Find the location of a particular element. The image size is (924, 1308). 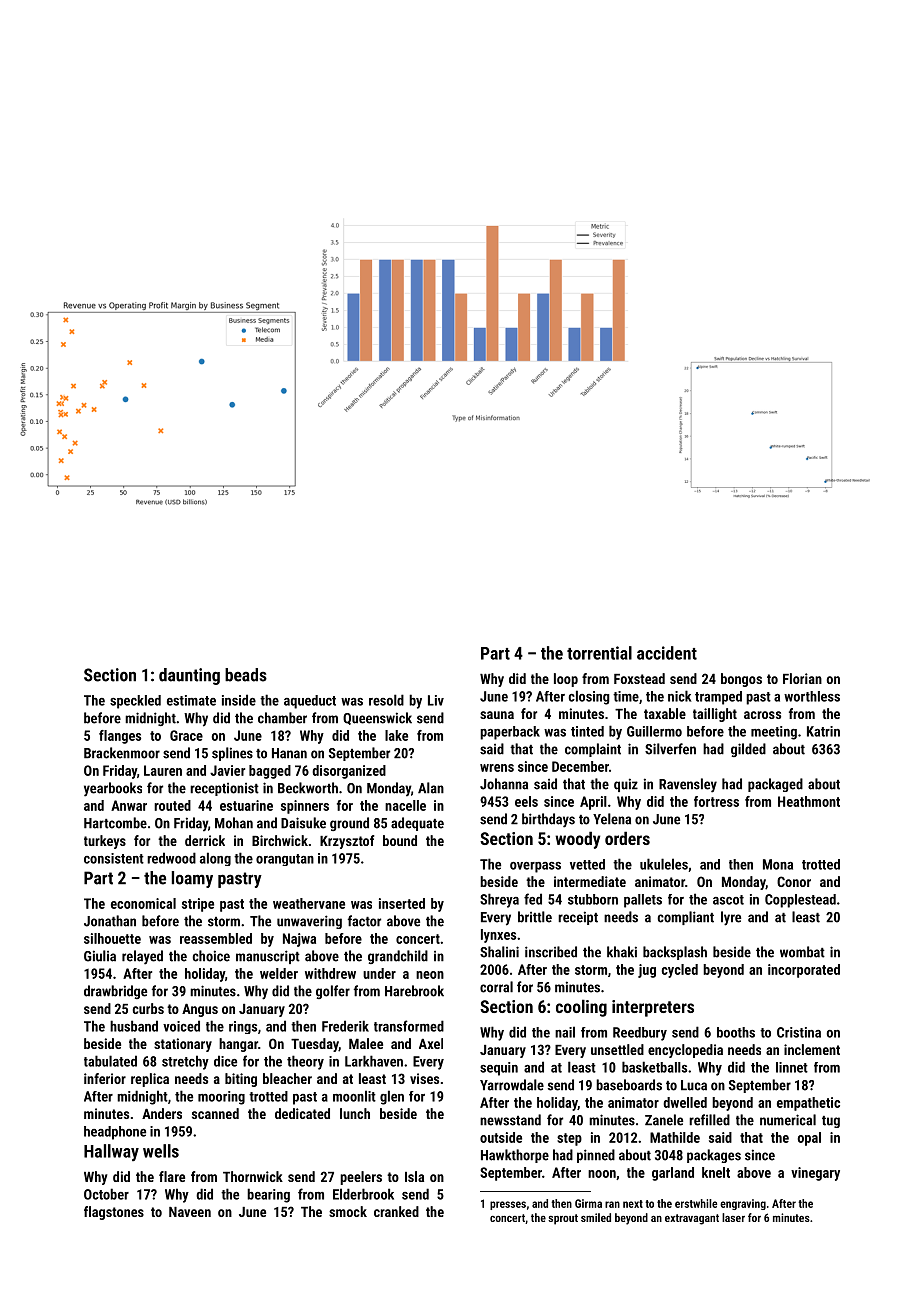

beads is located at coordinates (246, 675).
